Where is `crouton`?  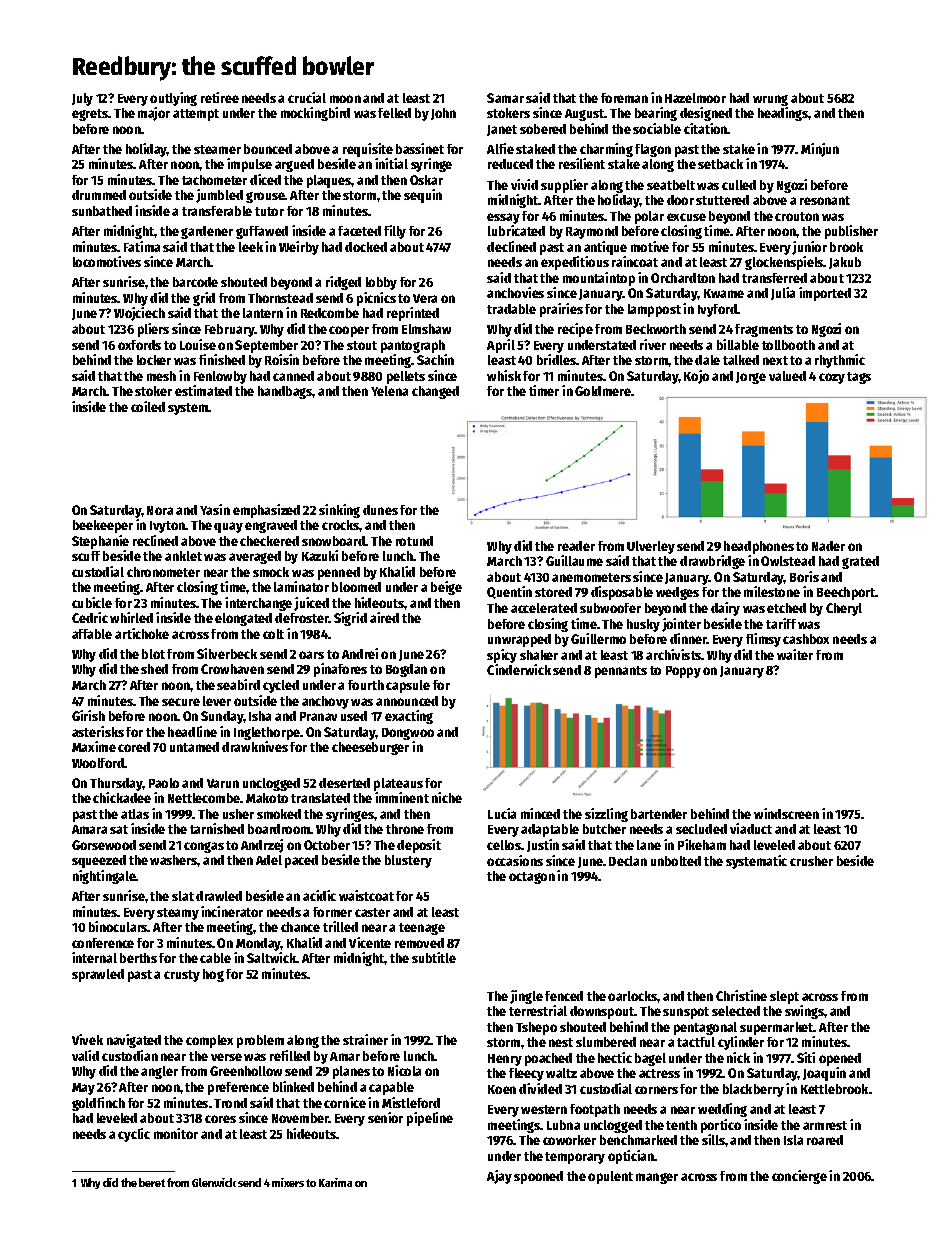 crouton is located at coordinates (797, 216).
